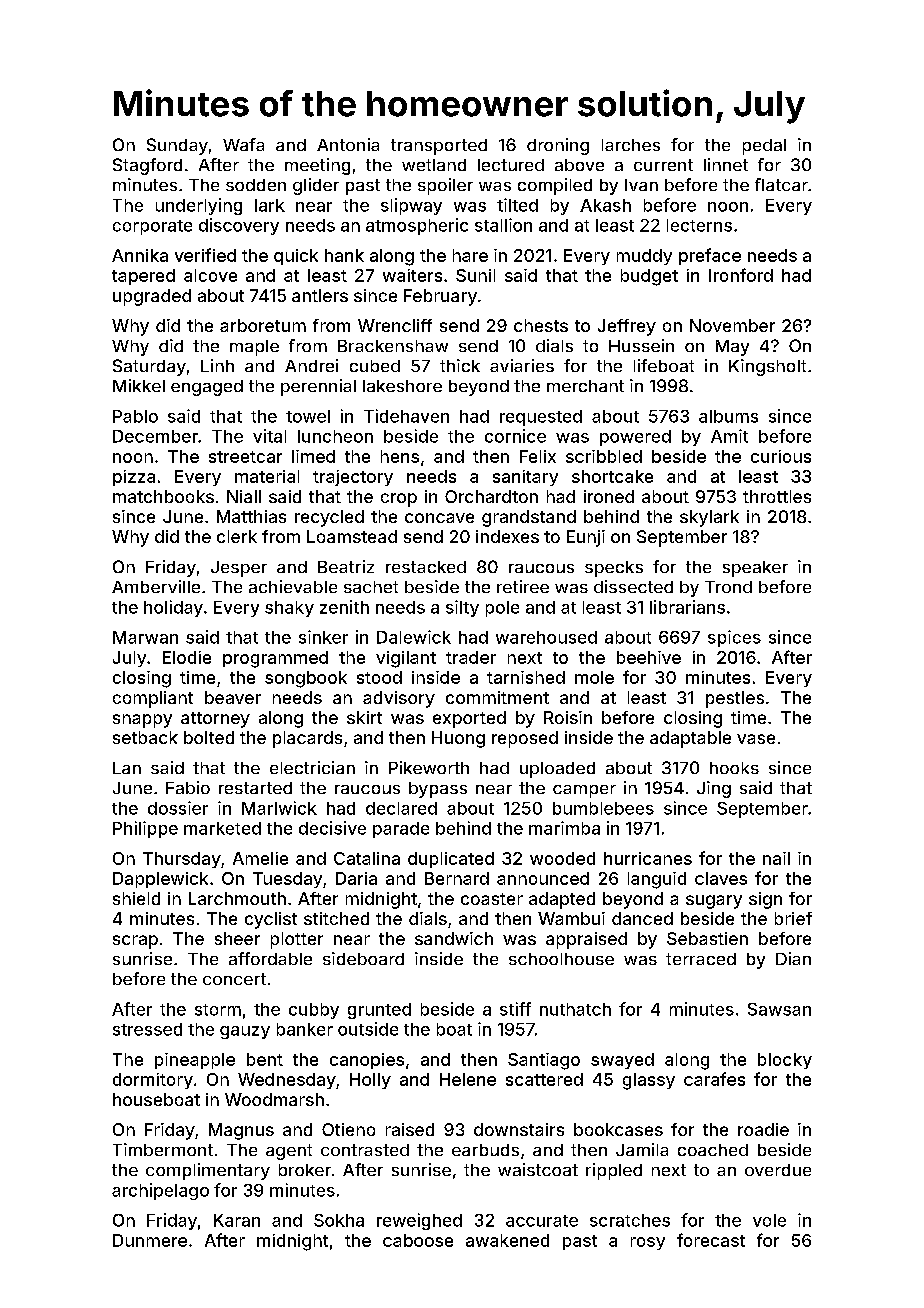 This document has width=924, height=1308. I want to click on reposed, so click(525, 739).
